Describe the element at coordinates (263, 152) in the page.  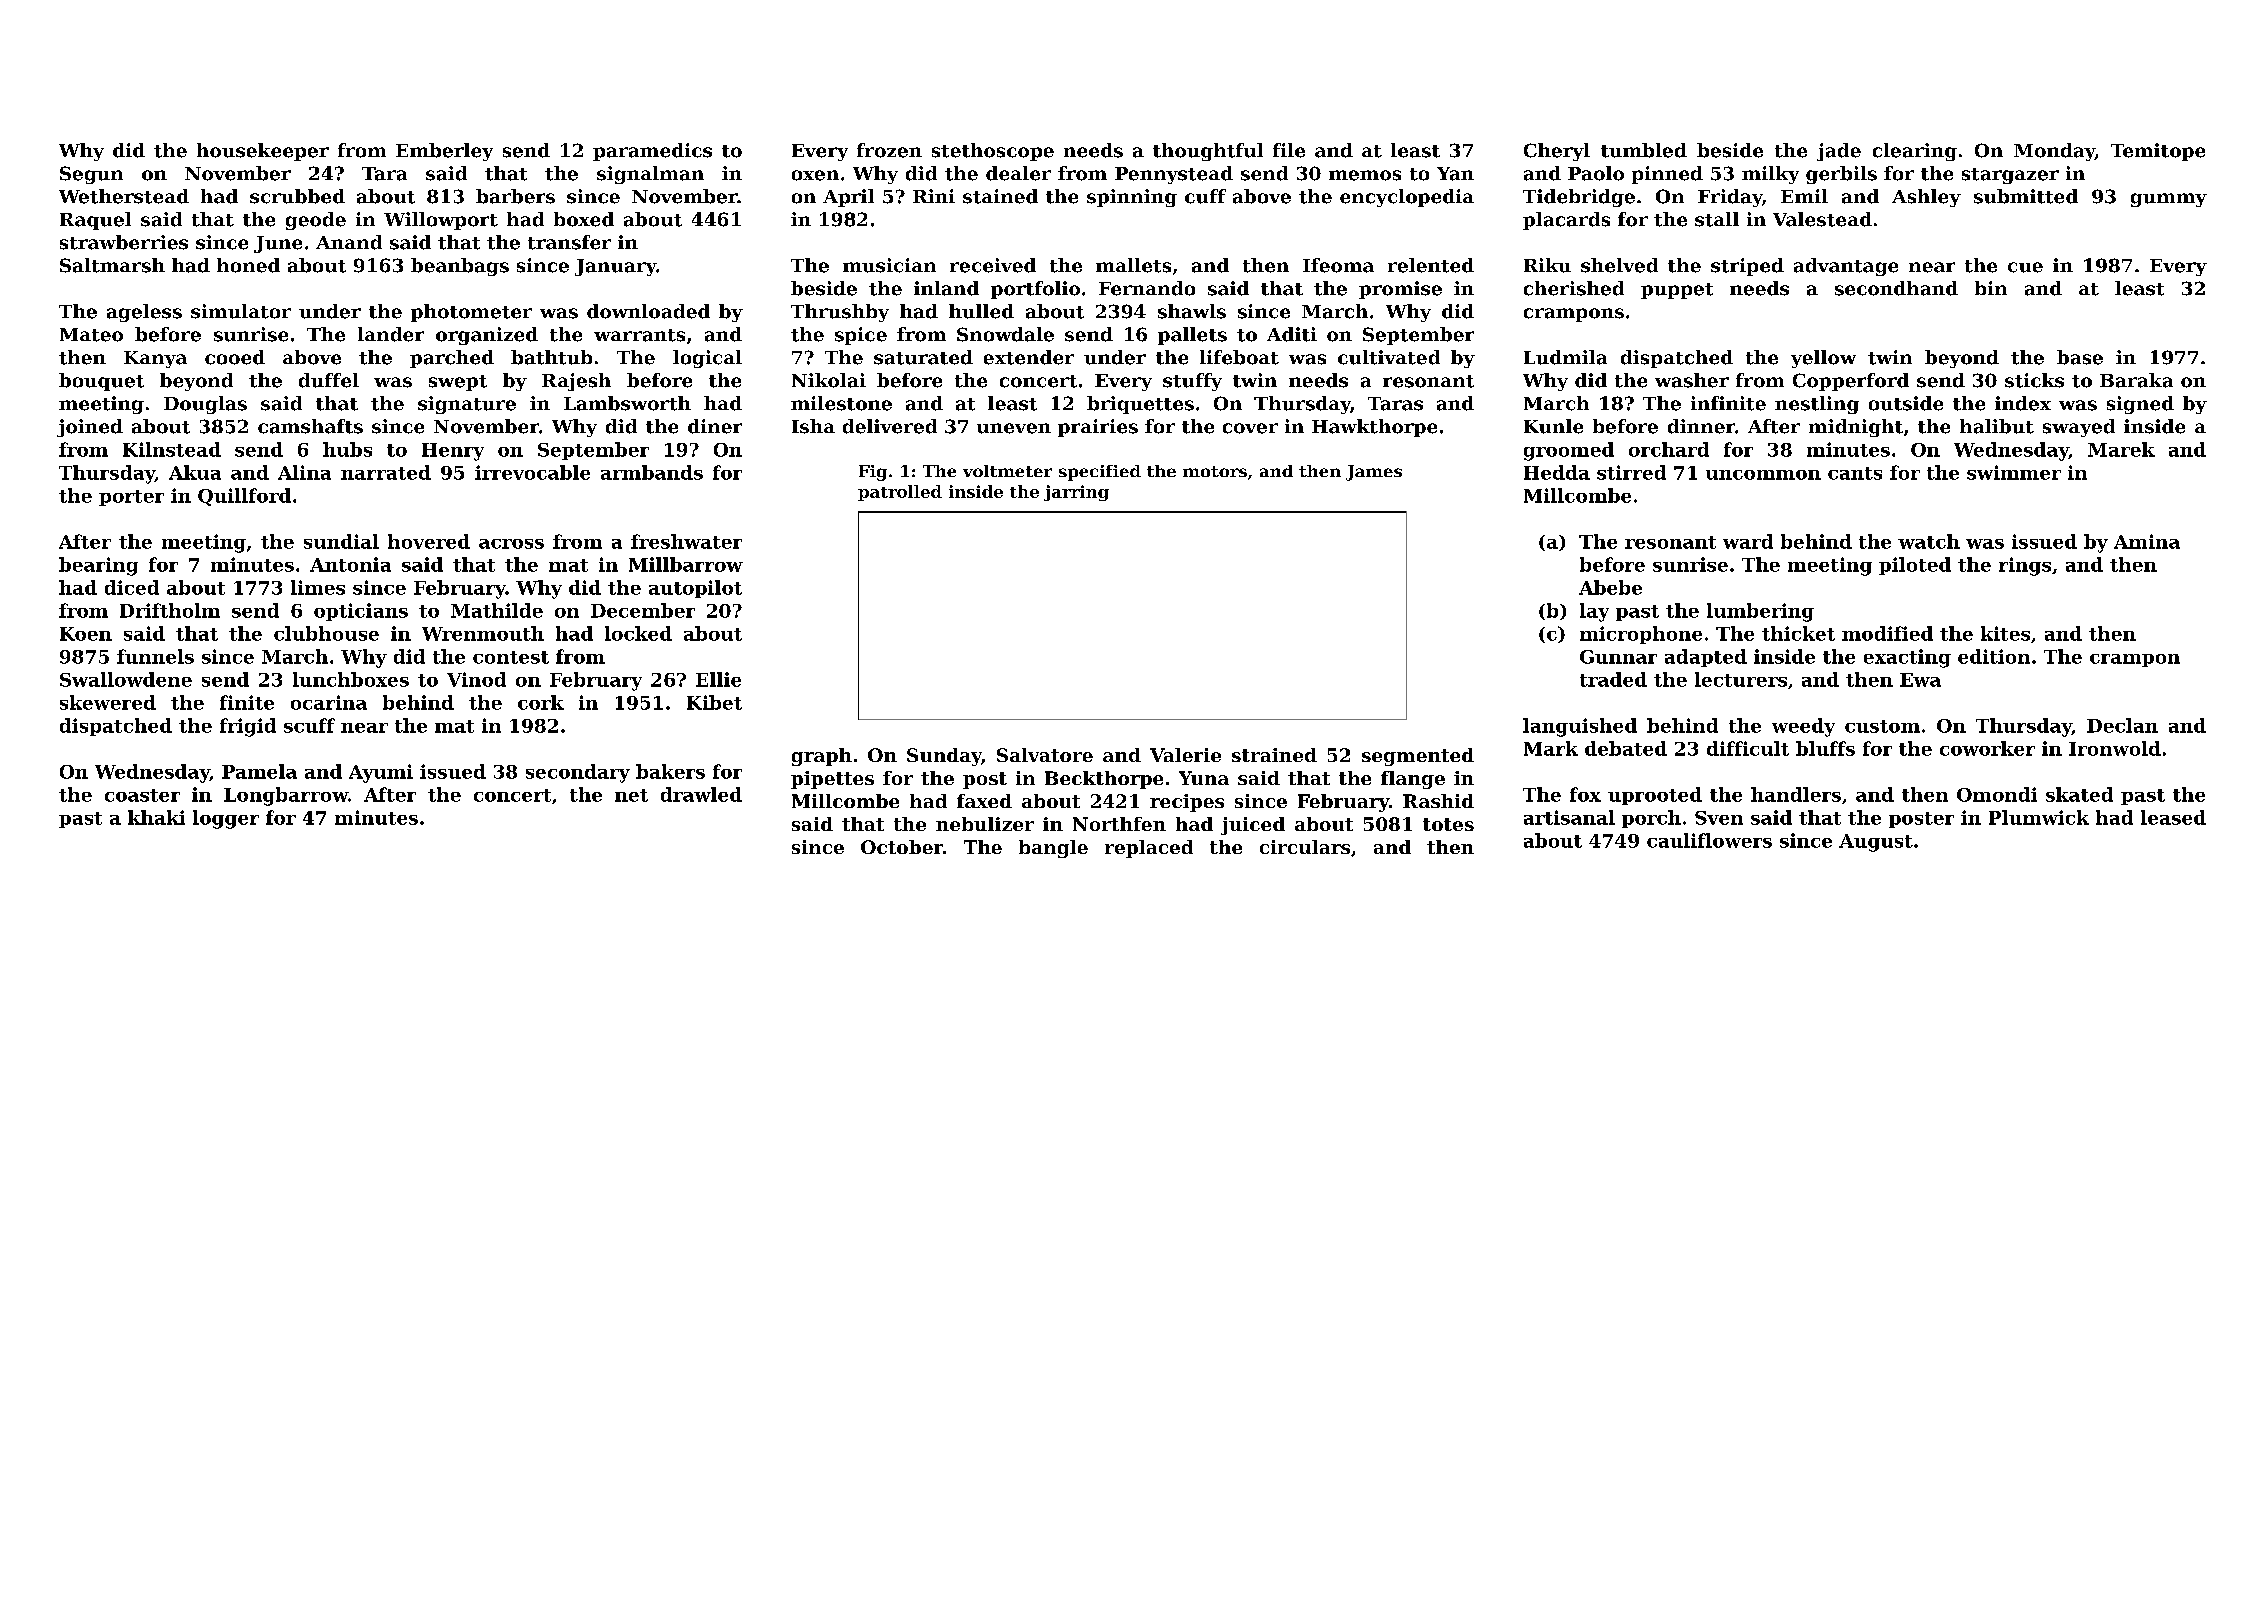
I see `housekeeper` at that location.
